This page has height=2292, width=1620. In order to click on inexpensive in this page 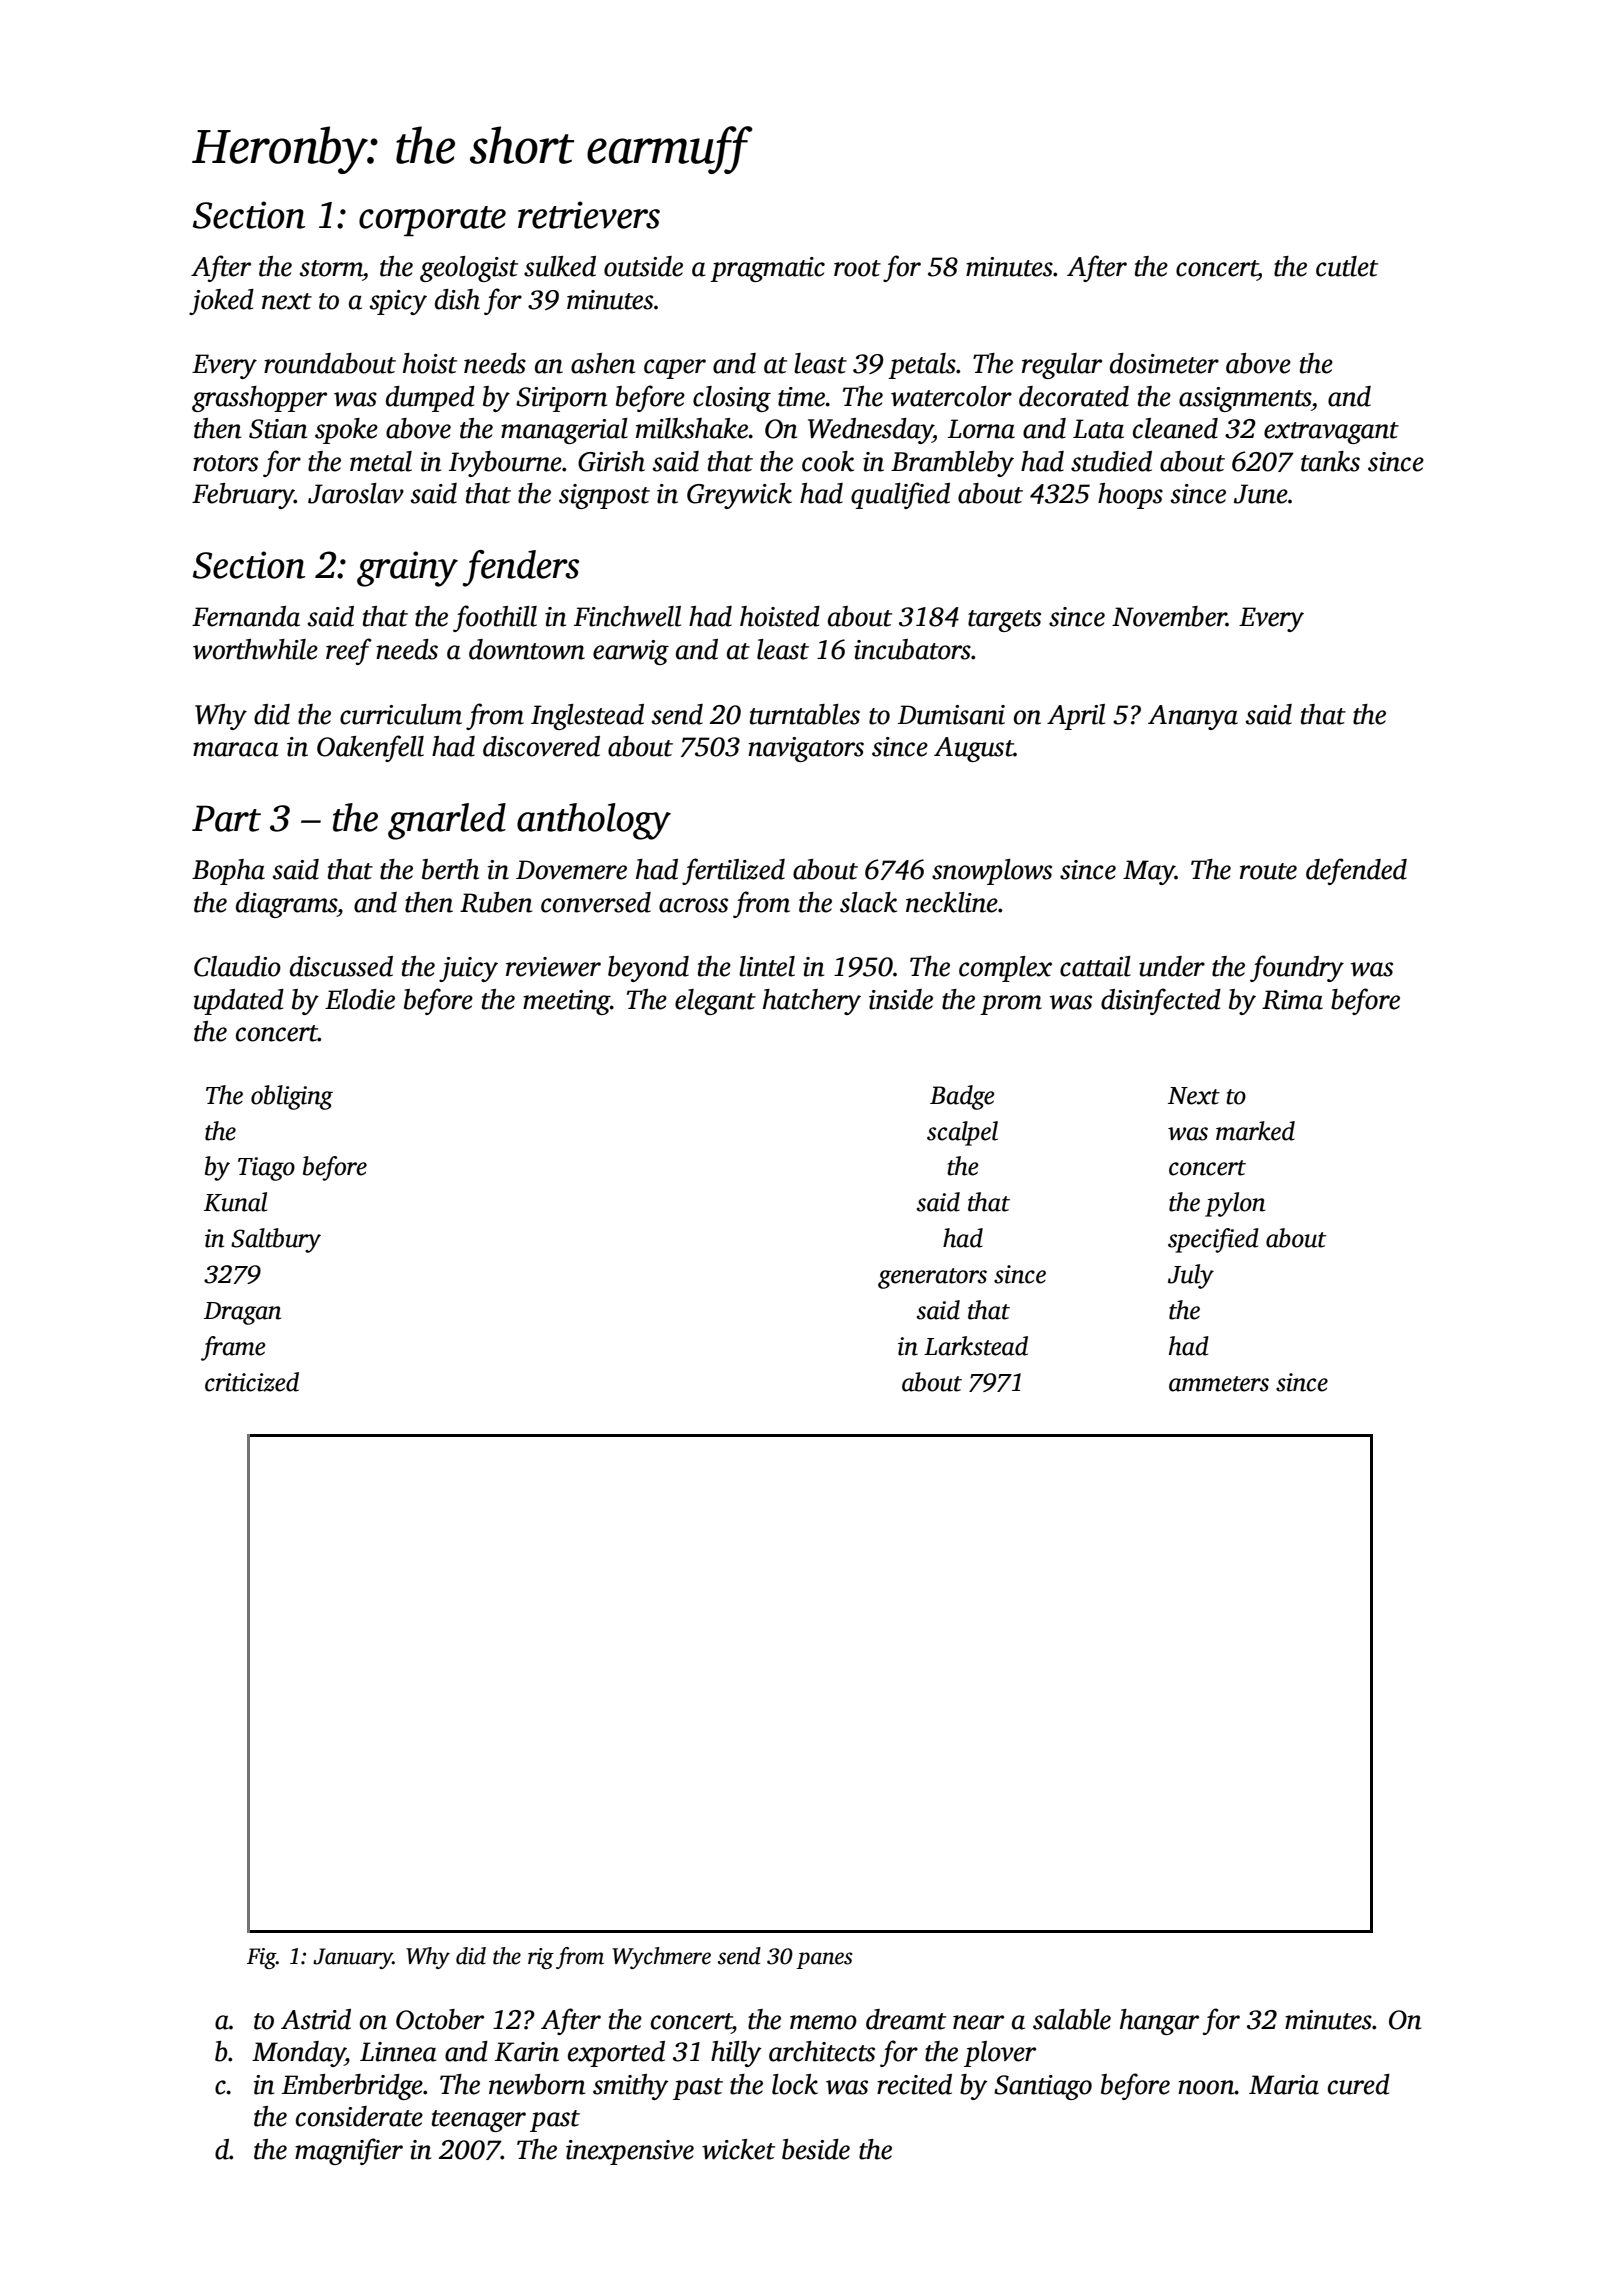, I will do `click(630, 2152)`.
